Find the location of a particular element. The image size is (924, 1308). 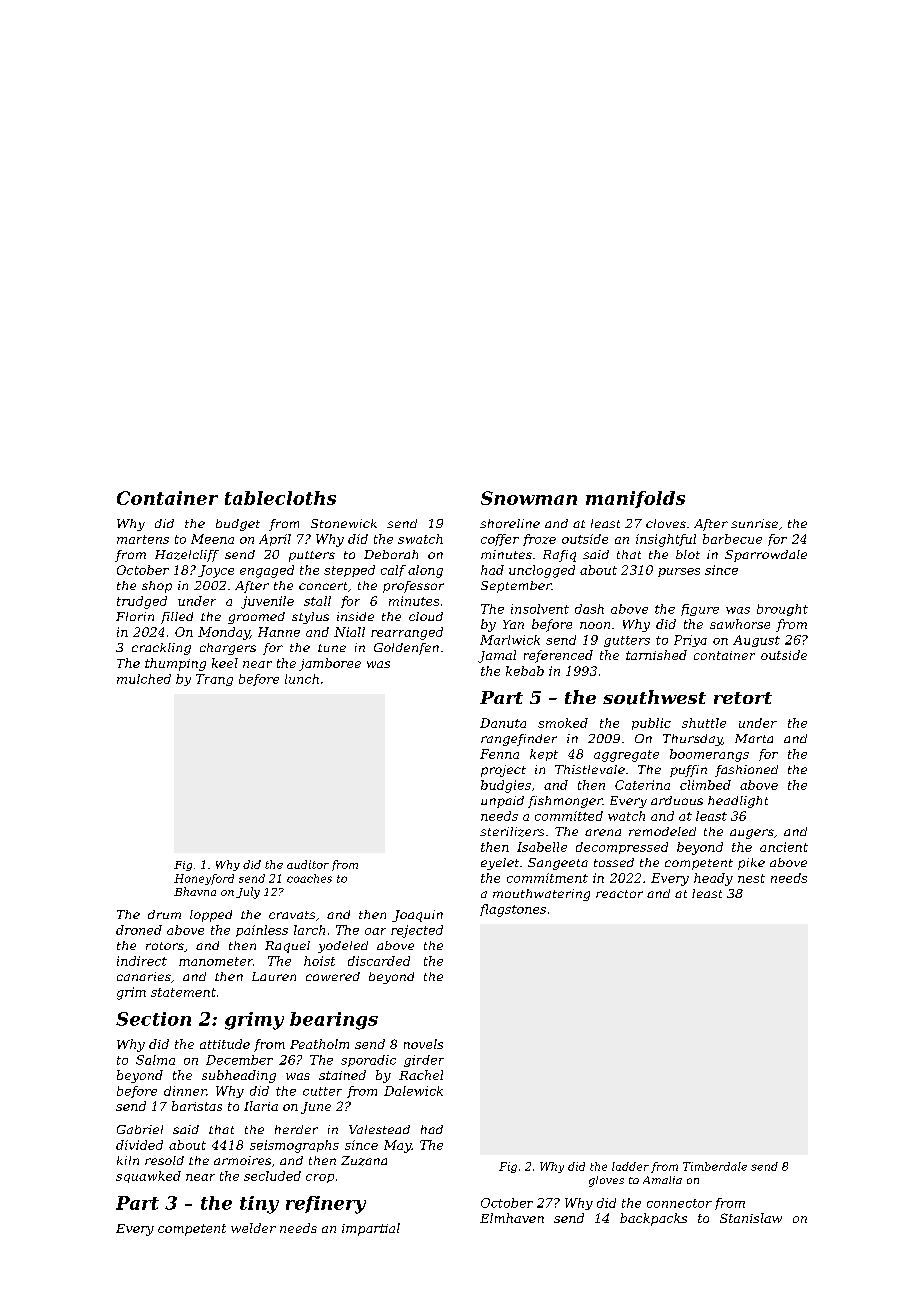

Joaquin is located at coordinates (417, 916).
